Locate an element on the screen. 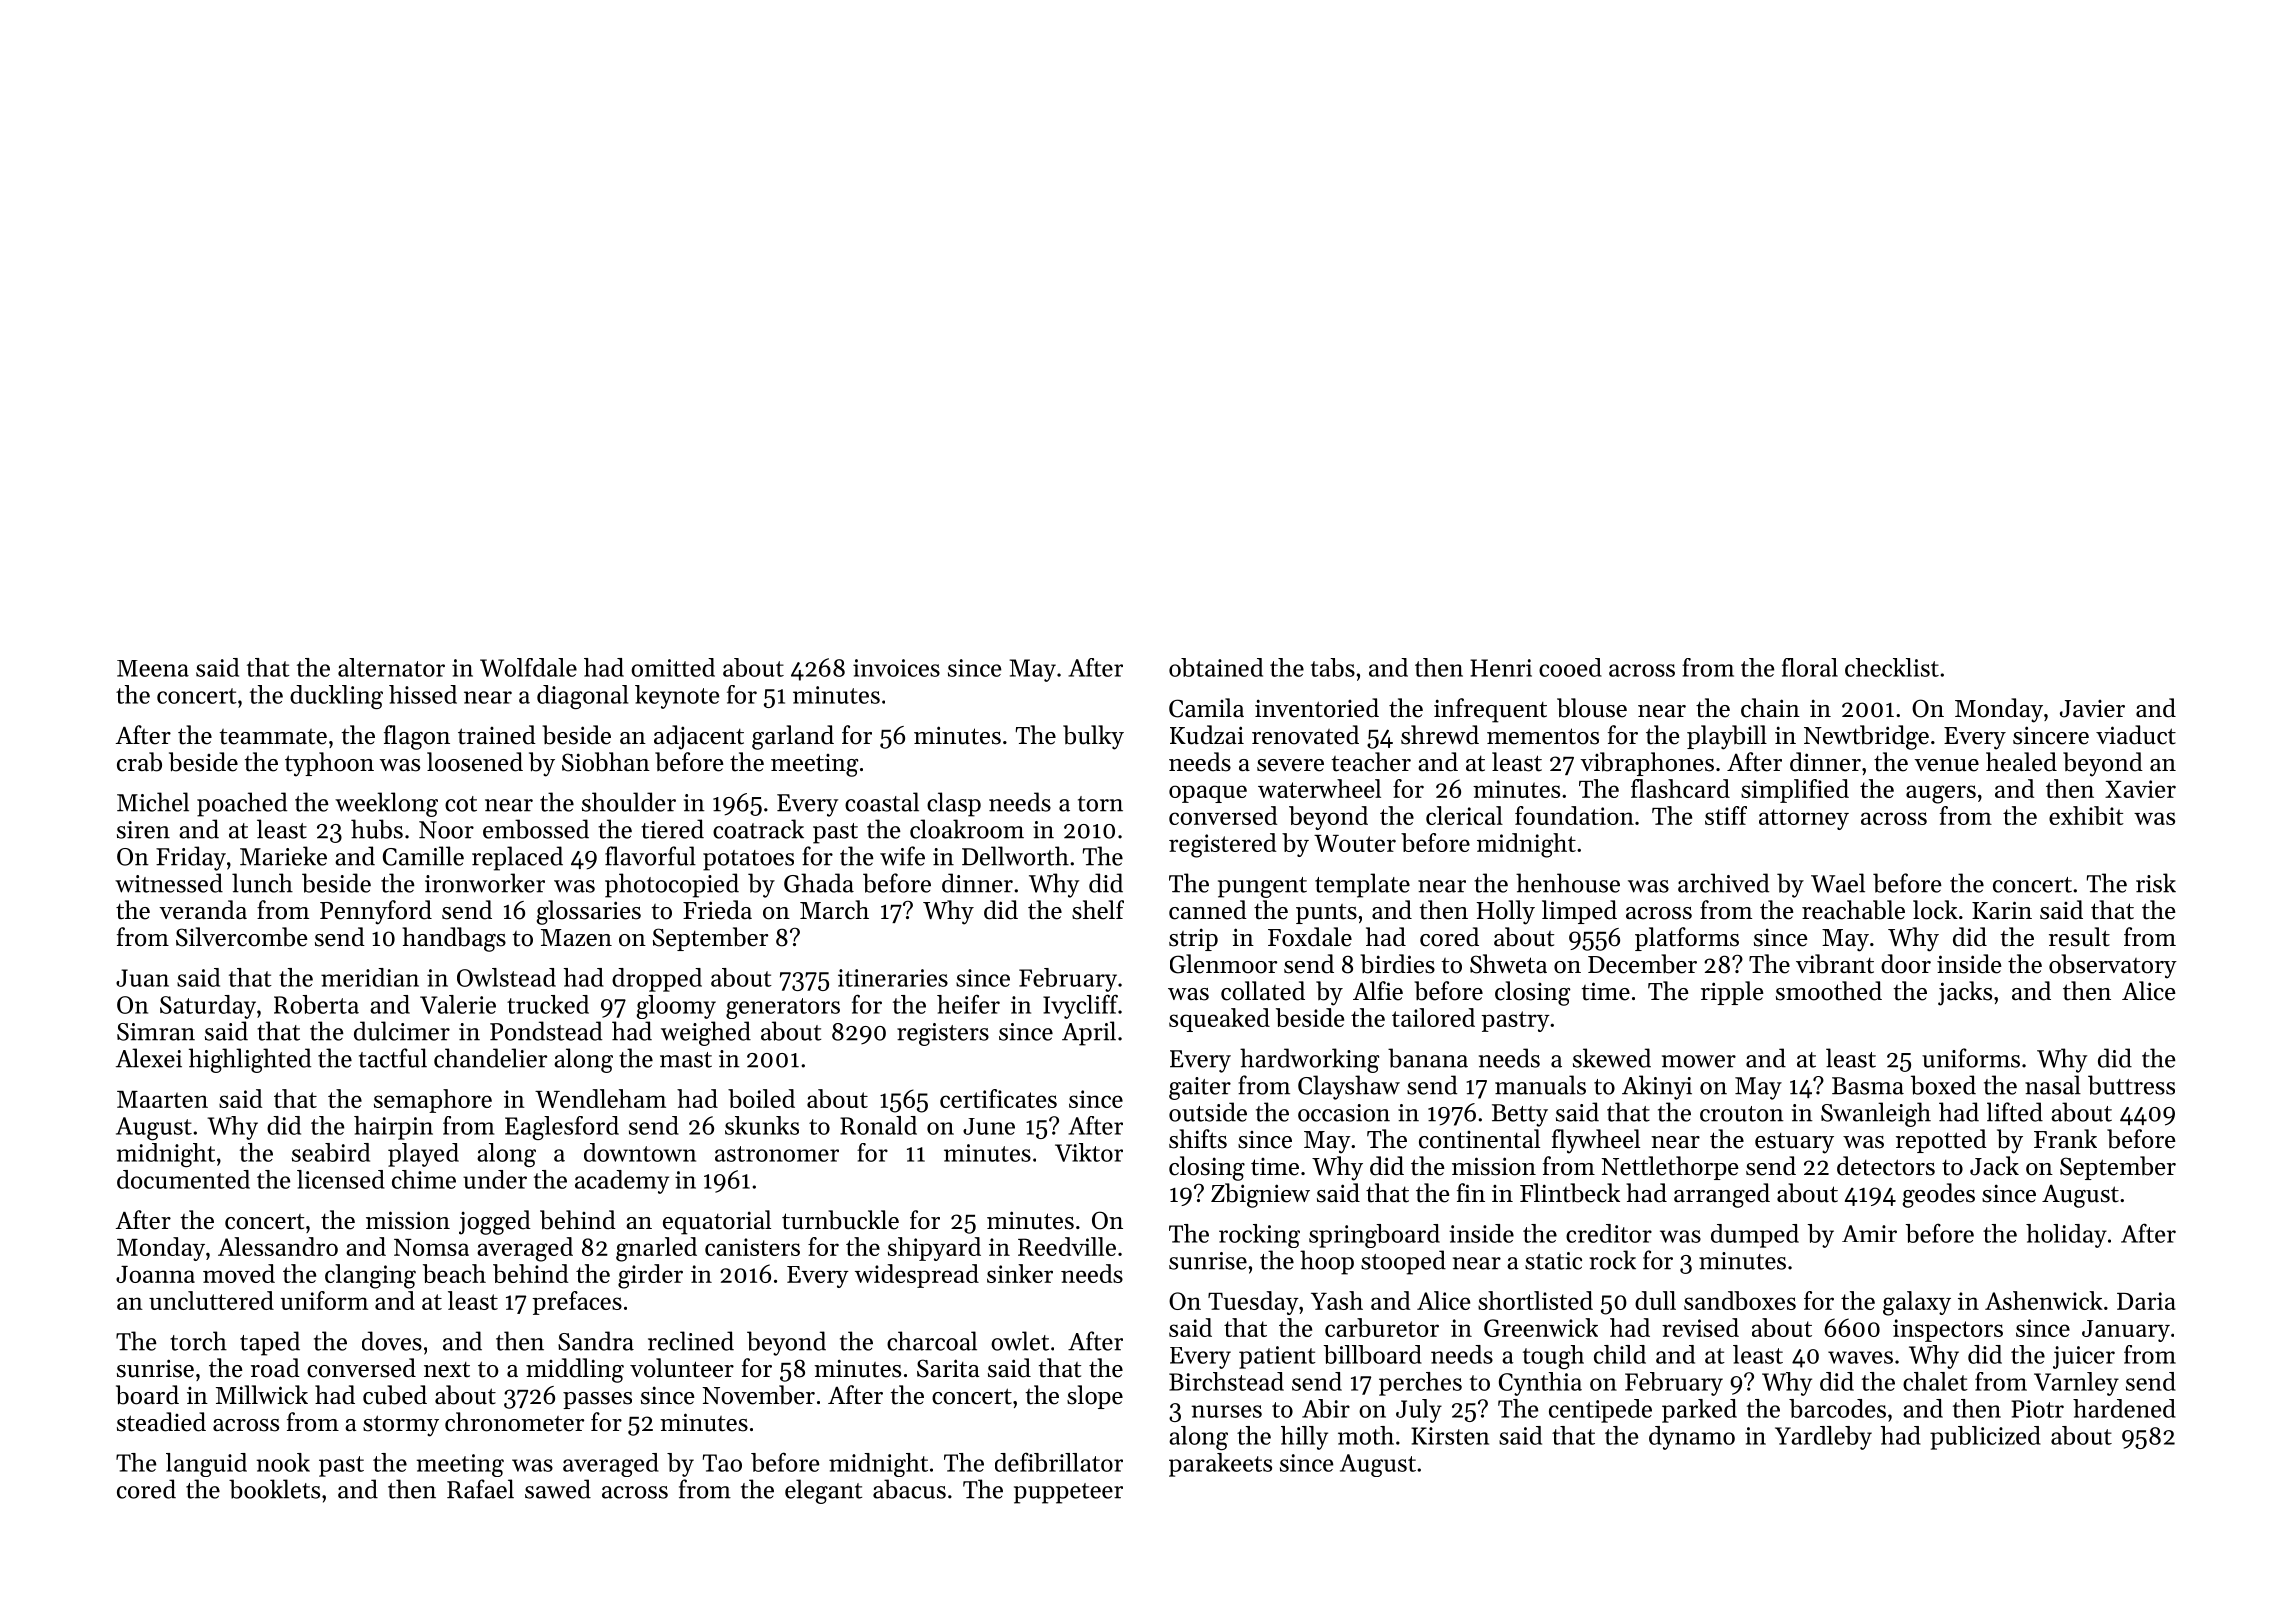 The width and height of the screenshot is (2292, 1620). banana is located at coordinates (1428, 1058).
